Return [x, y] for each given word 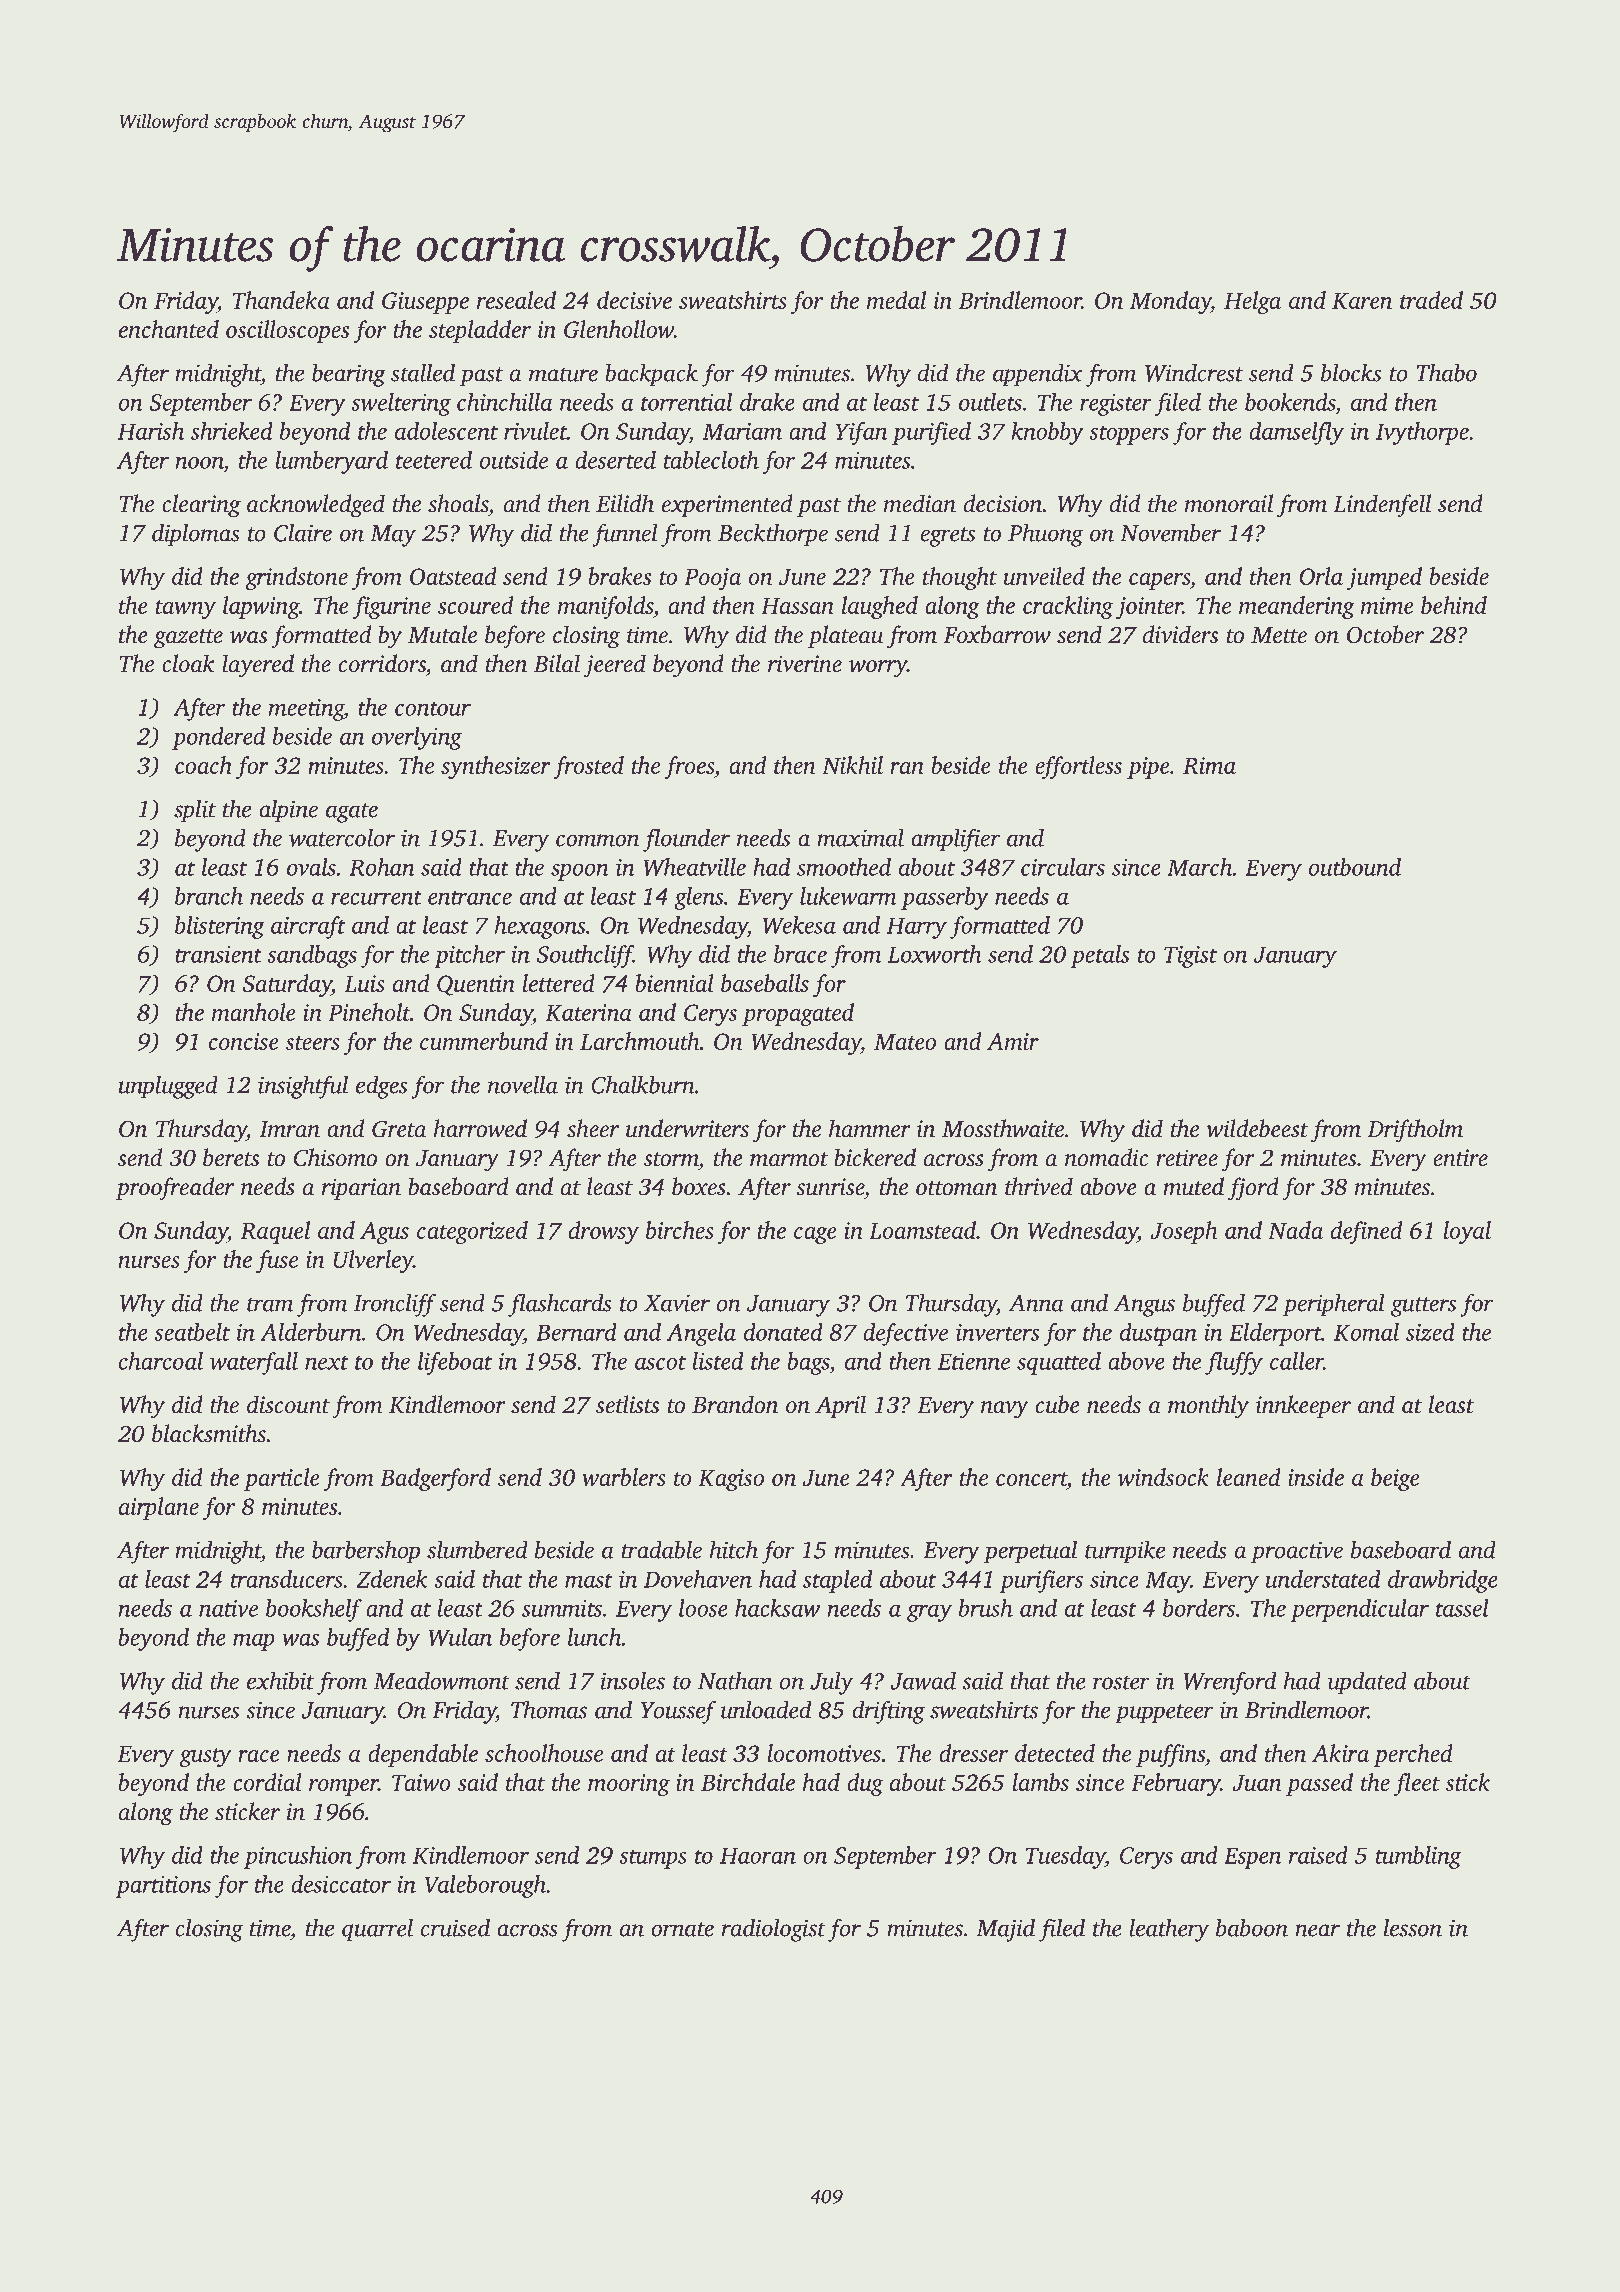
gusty [205, 1757]
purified [931, 433]
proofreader [175, 1189]
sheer [593, 1128]
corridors [382, 663]
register [1116, 405]
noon [200, 462]
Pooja [712, 579]
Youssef [678, 1712]
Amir [1013, 1041]
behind [1454, 605]
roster [1121, 1682]
